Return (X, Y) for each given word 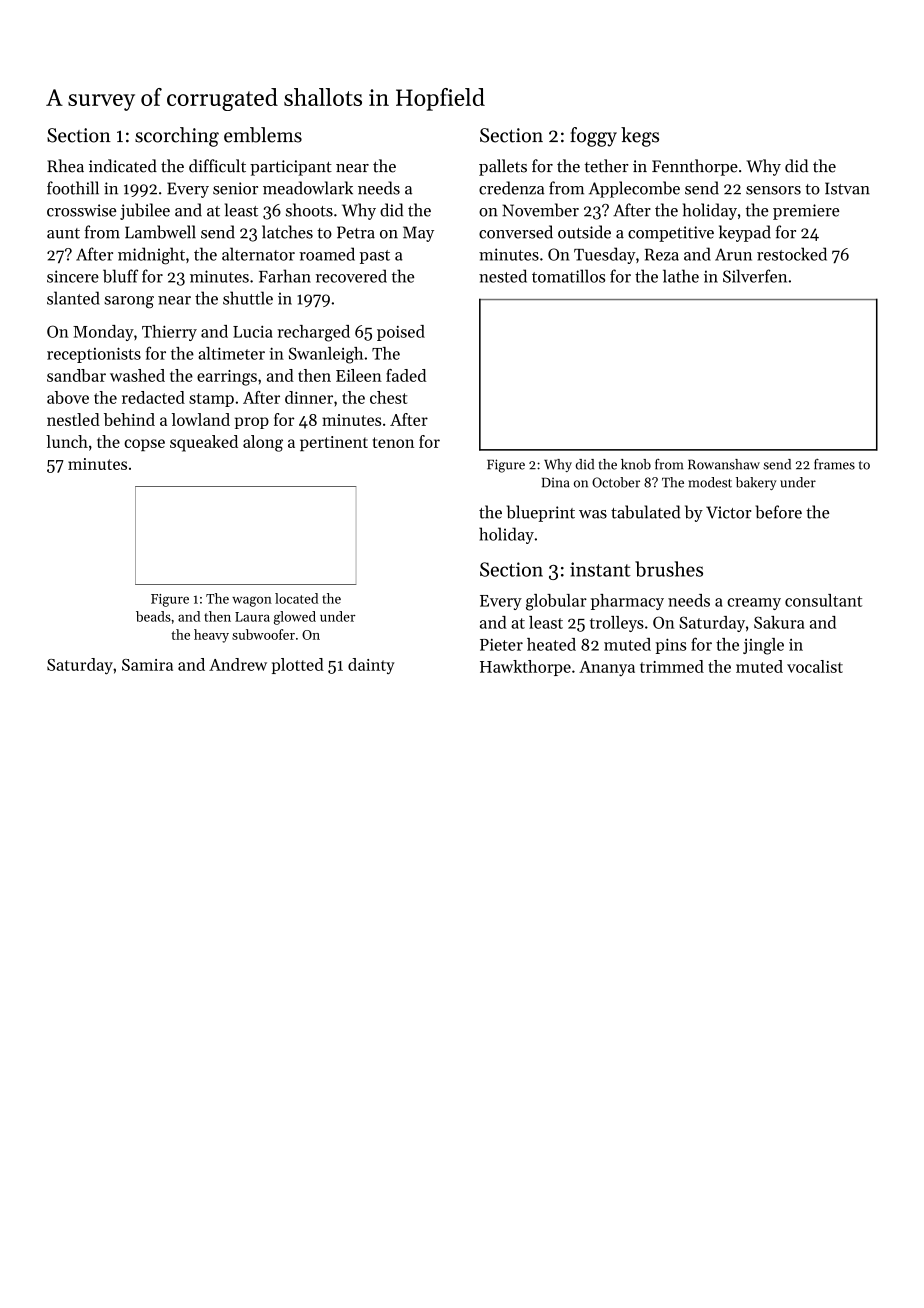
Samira (147, 665)
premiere (806, 212)
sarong (129, 302)
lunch (67, 441)
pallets (503, 167)
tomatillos (568, 276)
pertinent (334, 443)
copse (144, 445)
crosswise (81, 210)
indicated (123, 166)
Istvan (847, 188)
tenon (393, 442)
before (778, 512)
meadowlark (308, 188)
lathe (681, 276)
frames (834, 464)
